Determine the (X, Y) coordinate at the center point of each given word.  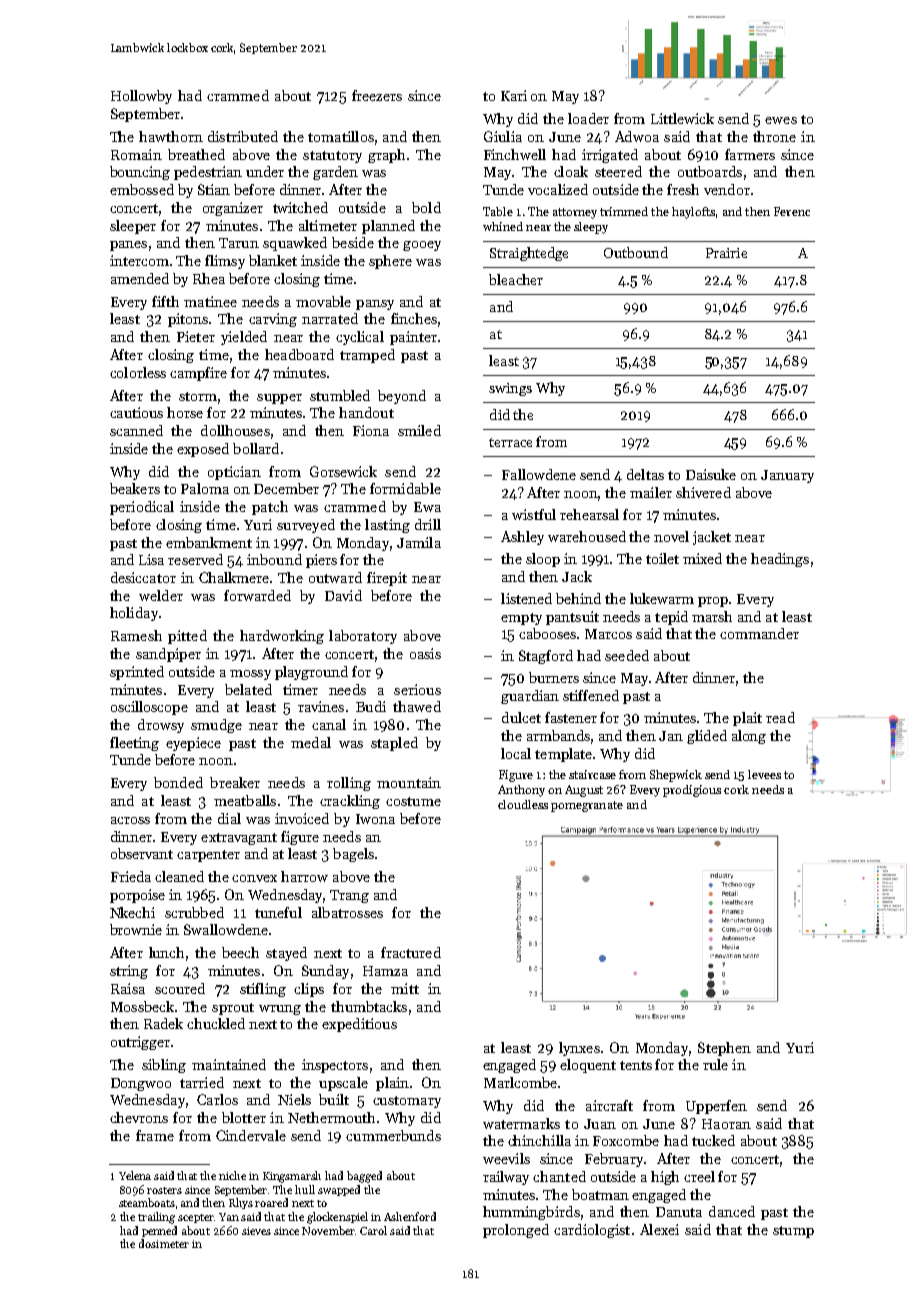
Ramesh (136, 635)
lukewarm (662, 598)
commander (759, 633)
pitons (188, 320)
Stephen (724, 1049)
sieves (256, 1231)
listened (526, 598)
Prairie (726, 253)
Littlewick (682, 118)
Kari (514, 95)
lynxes (579, 1049)
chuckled (216, 1023)
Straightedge (529, 254)
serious (417, 689)
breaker (235, 782)
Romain (136, 154)
